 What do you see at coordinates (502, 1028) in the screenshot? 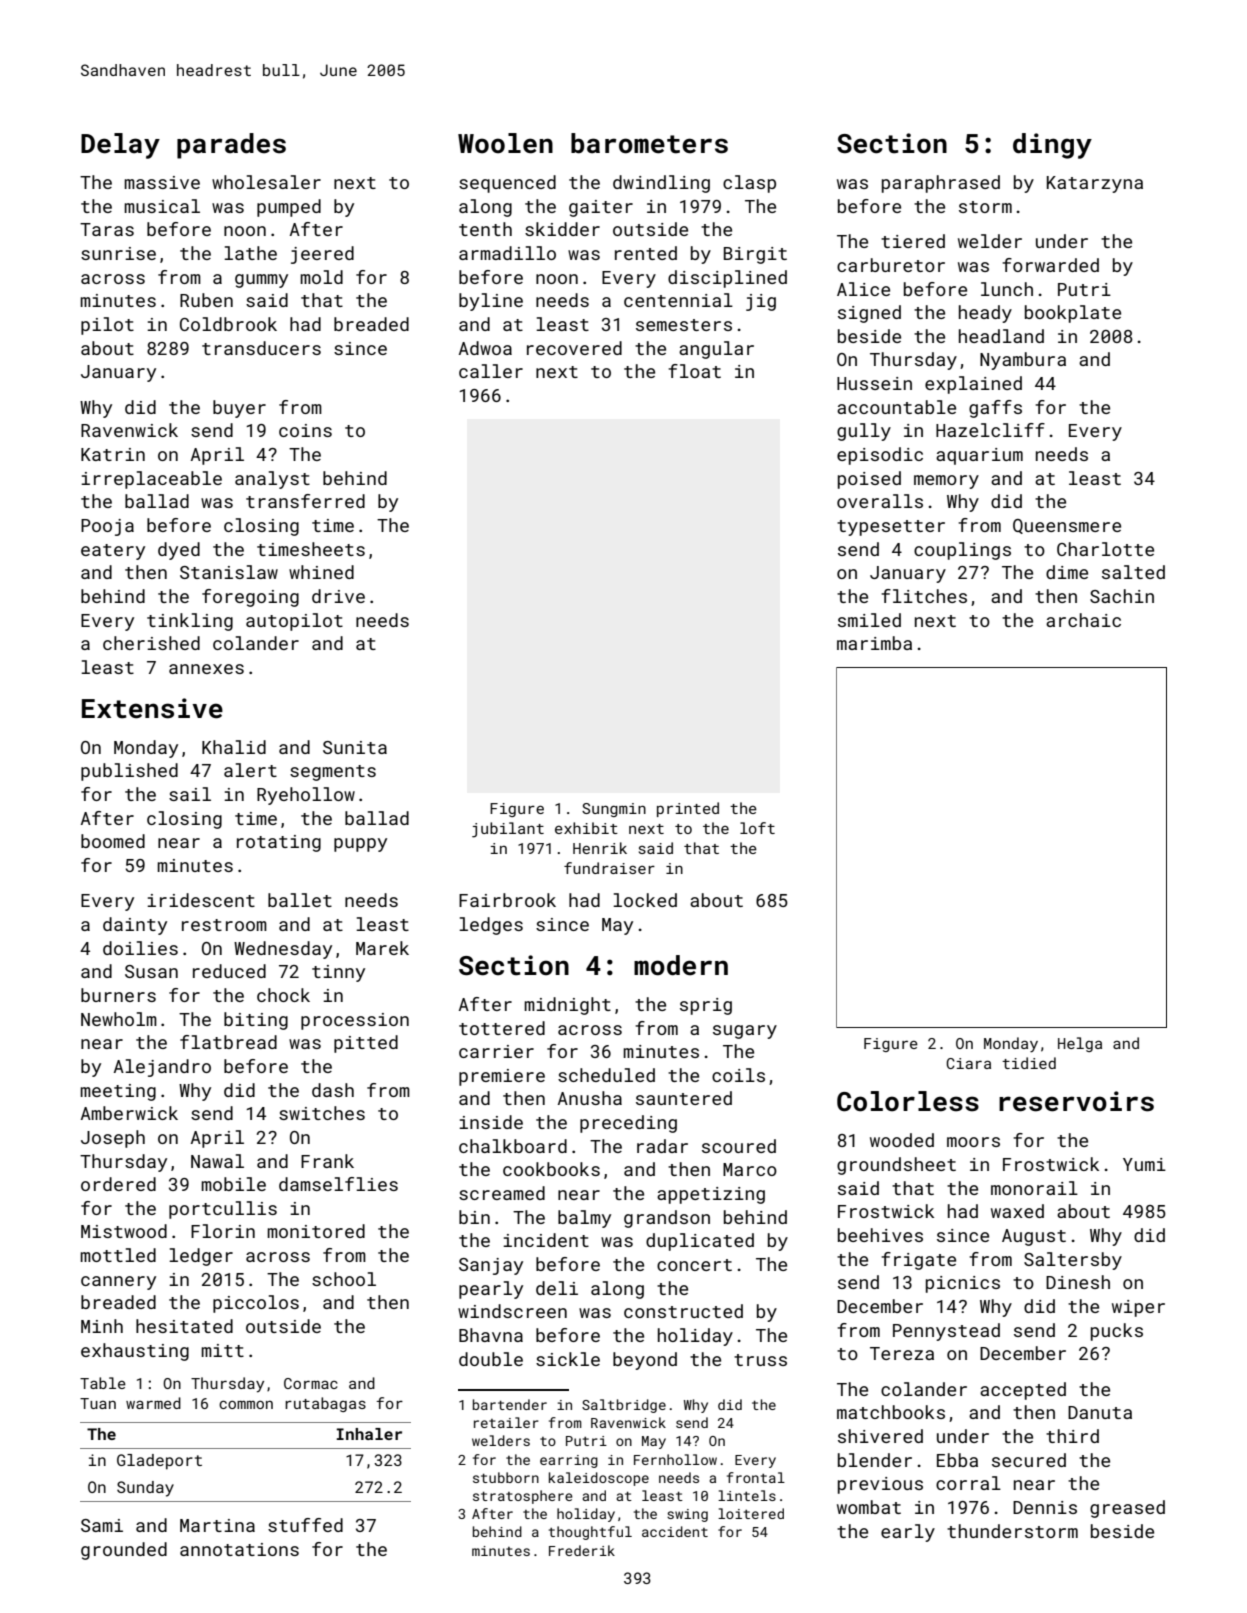
I see `tottered` at bounding box center [502, 1028].
